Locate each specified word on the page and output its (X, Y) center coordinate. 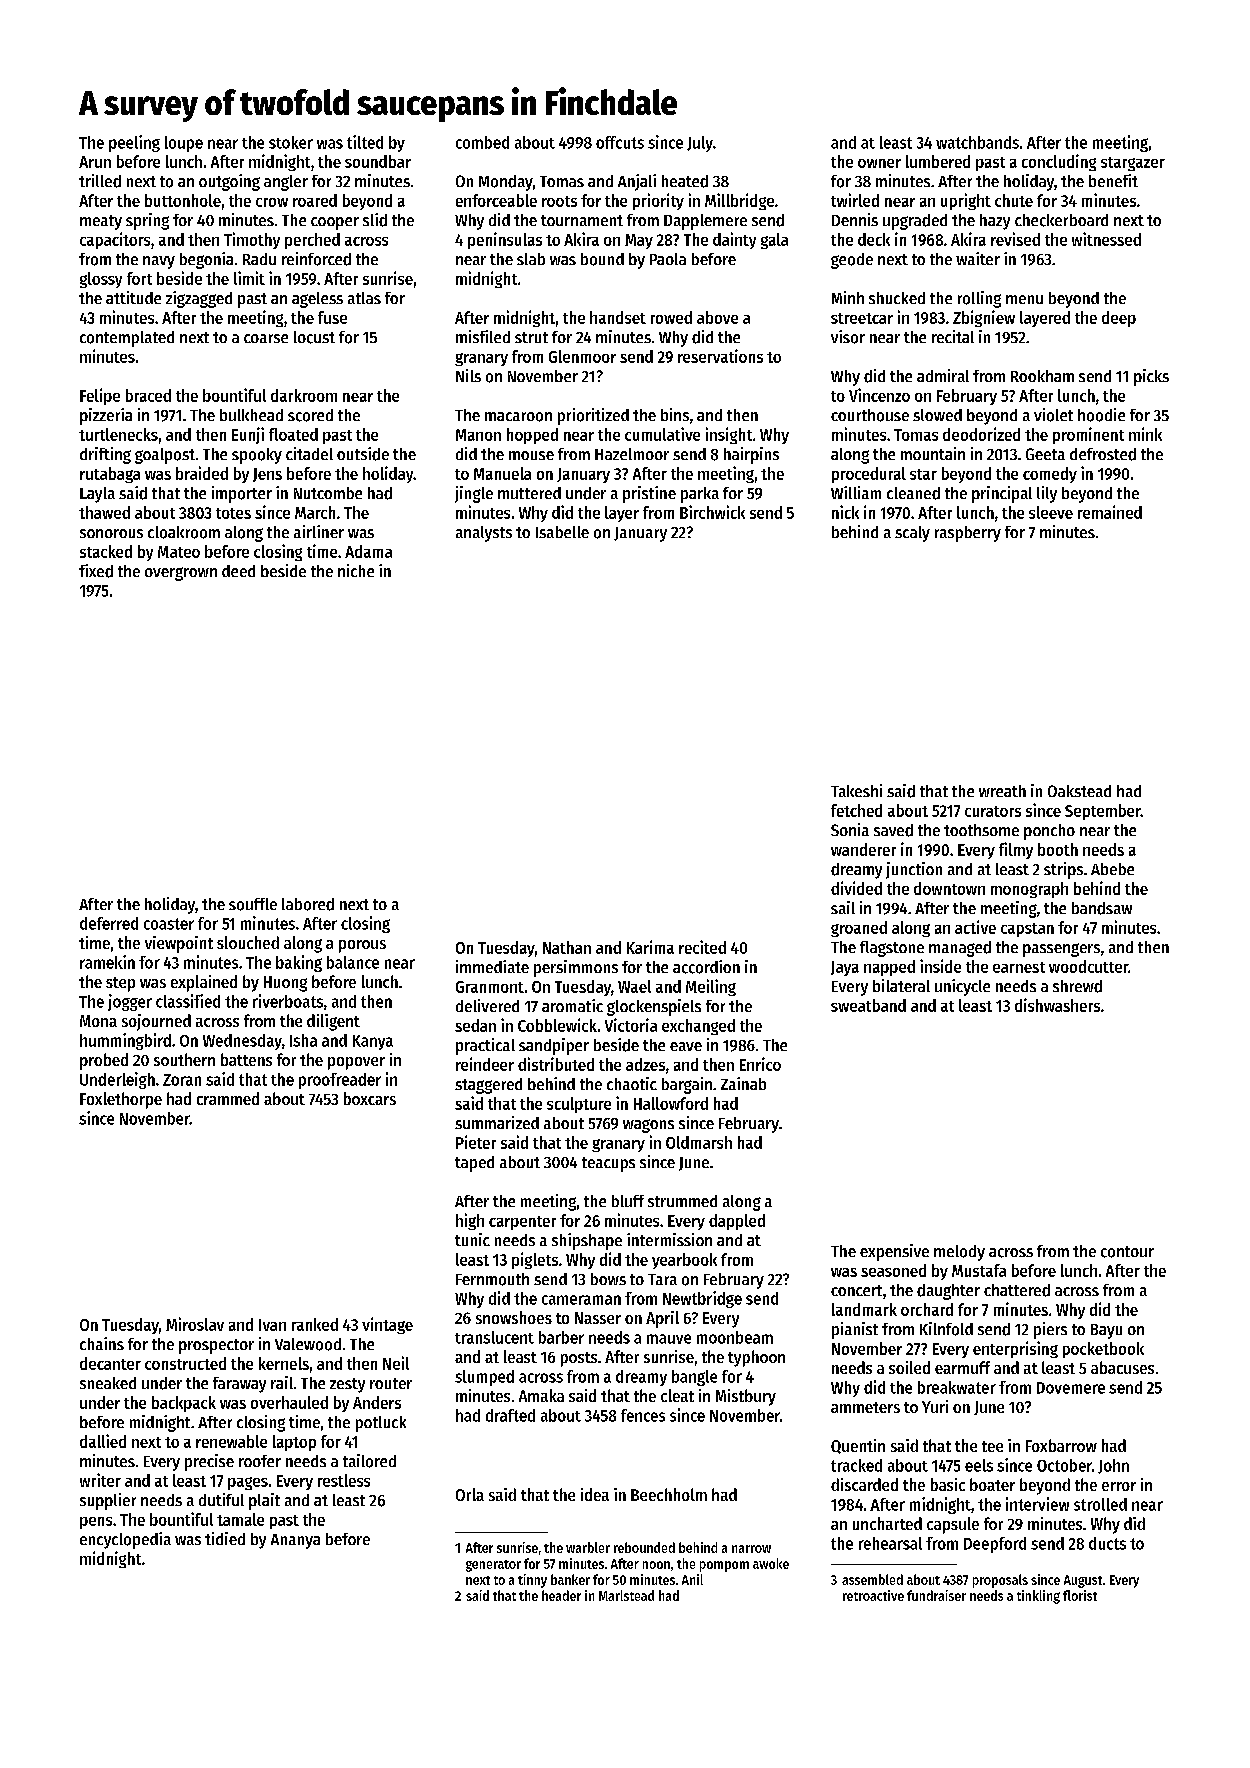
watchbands (977, 142)
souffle (253, 904)
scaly (912, 534)
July (700, 144)
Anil (692, 1579)
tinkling (1038, 1597)
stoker (291, 142)
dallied (103, 1441)
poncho (1049, 832)
